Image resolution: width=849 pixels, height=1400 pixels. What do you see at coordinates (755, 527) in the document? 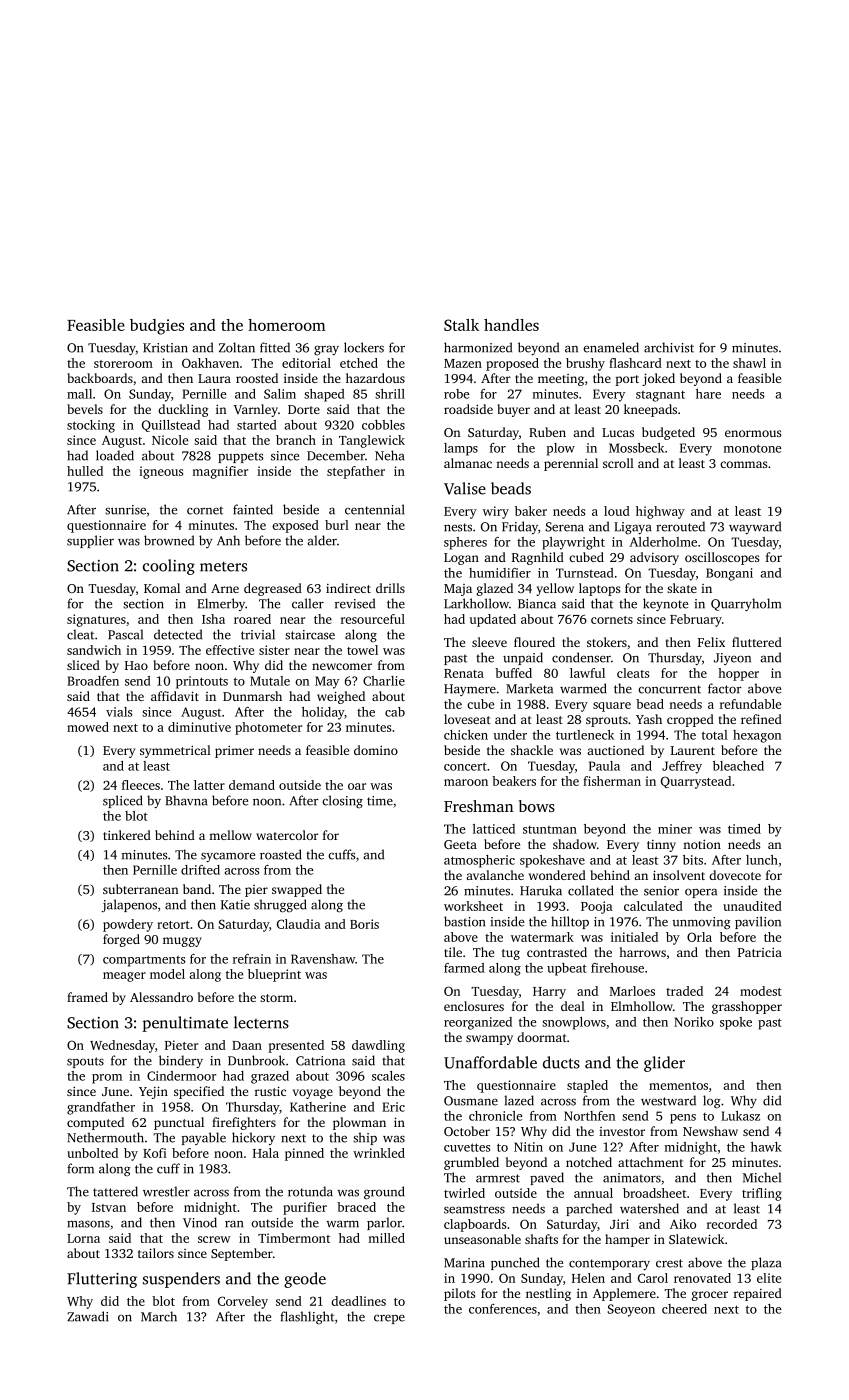
I see `wayward` at bounding box center [755, 527].
